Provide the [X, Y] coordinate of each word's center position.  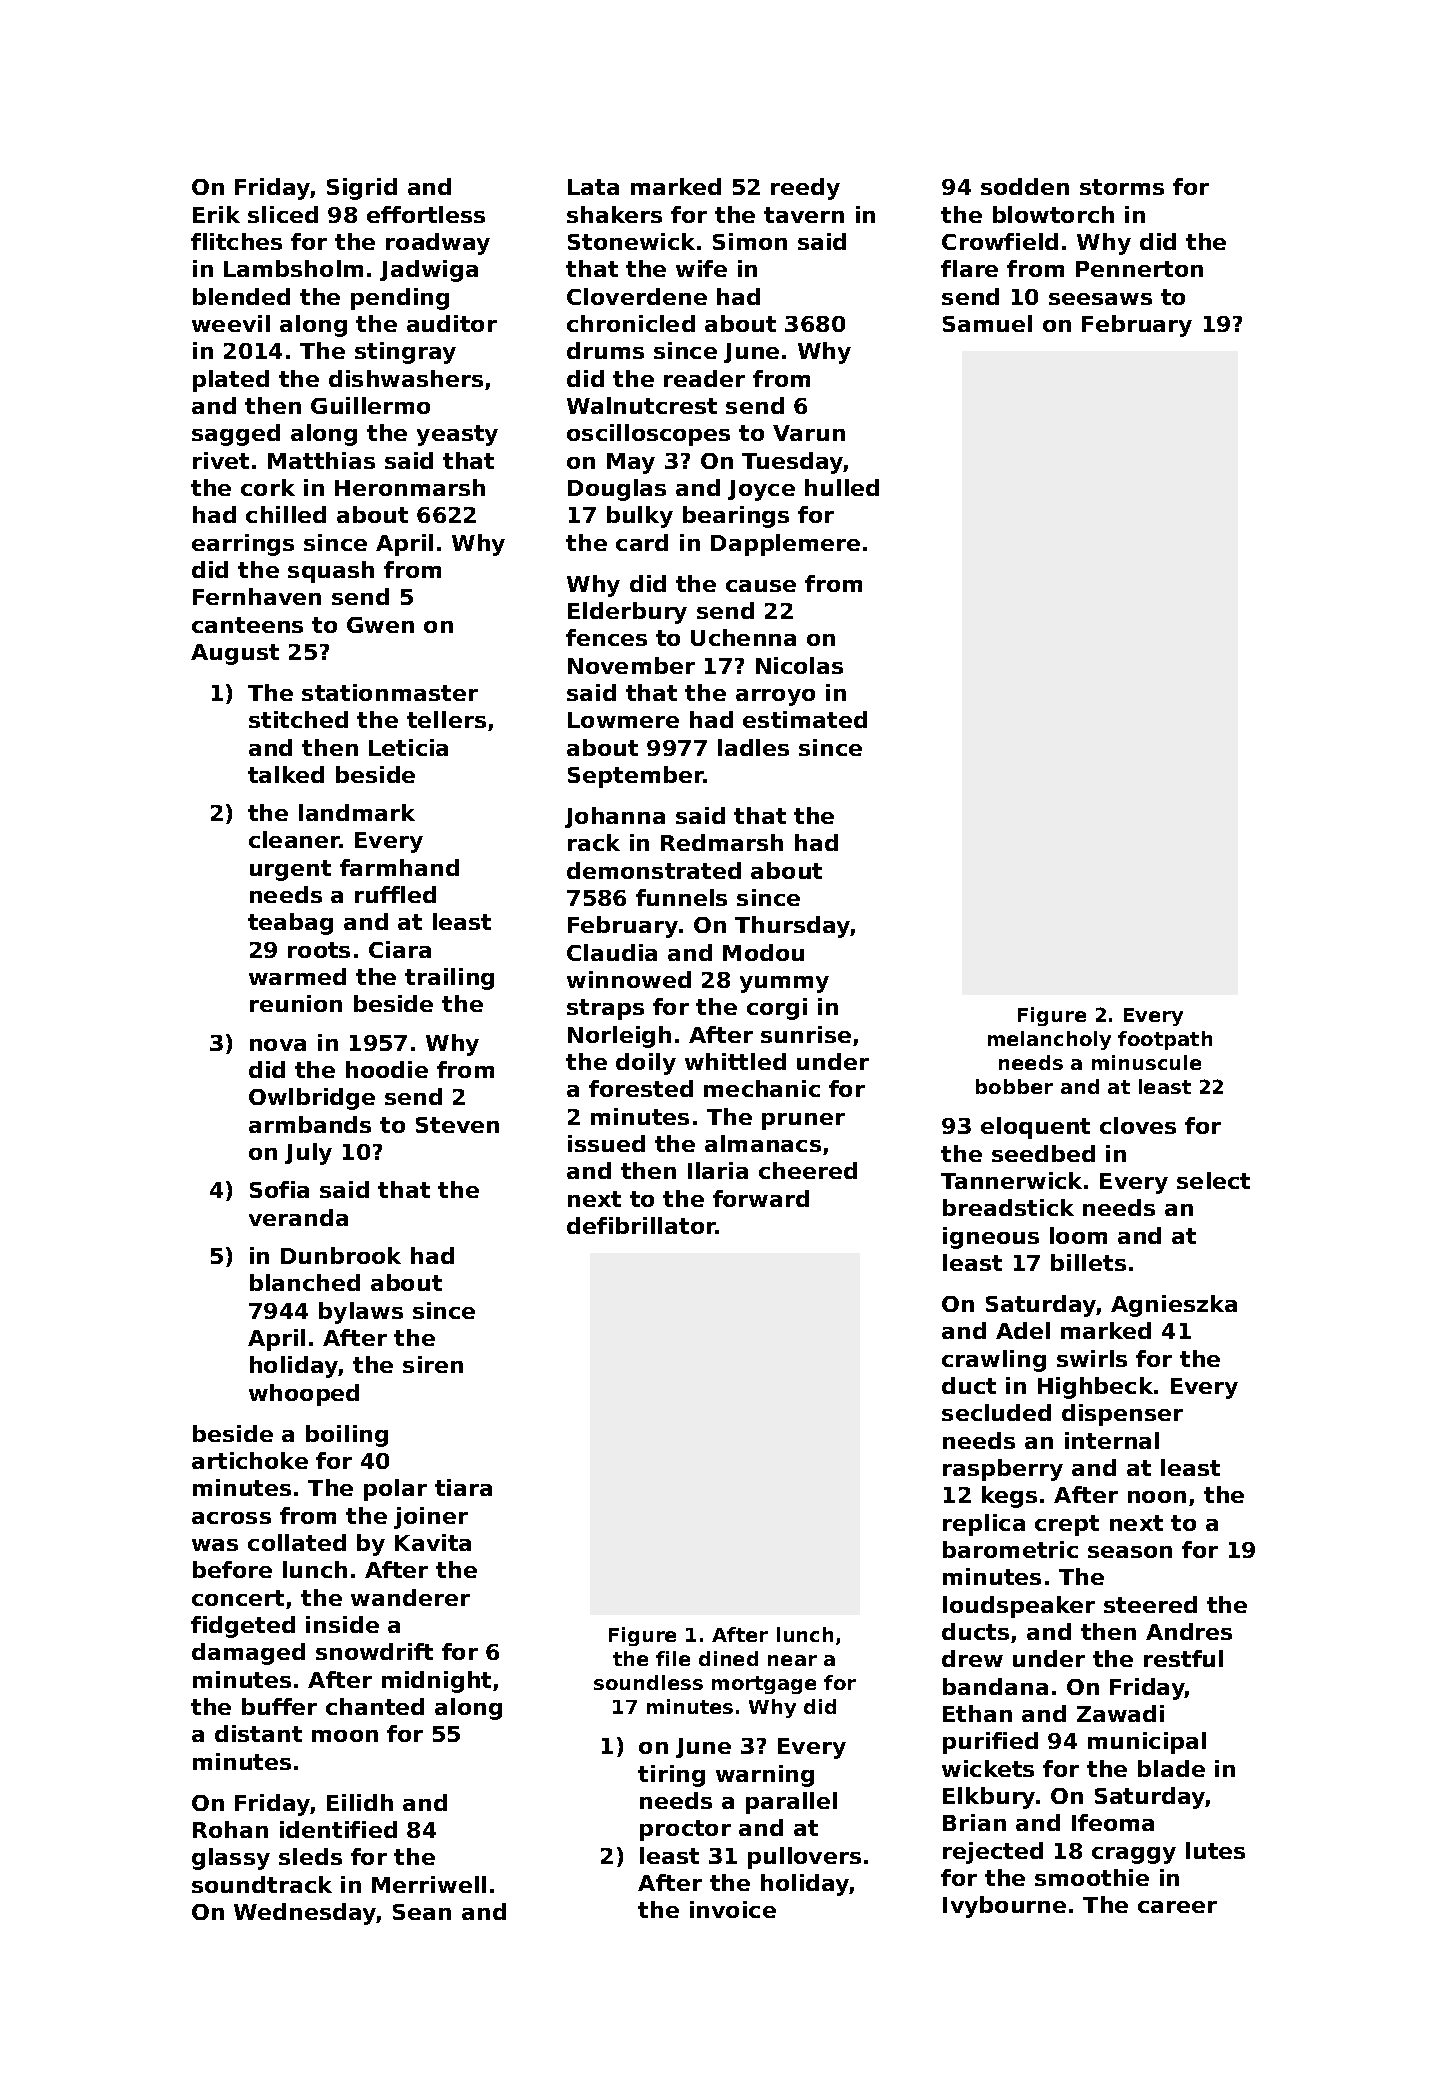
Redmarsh [722, 842]
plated [231, 381]
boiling [347, 1436]
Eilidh [360, 1802]
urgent [290, 870]
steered [1150, 1604]
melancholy [1049, 1040]
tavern [804, 215]
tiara [463, 1487]
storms [1122, 187]
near [792, 1660]
